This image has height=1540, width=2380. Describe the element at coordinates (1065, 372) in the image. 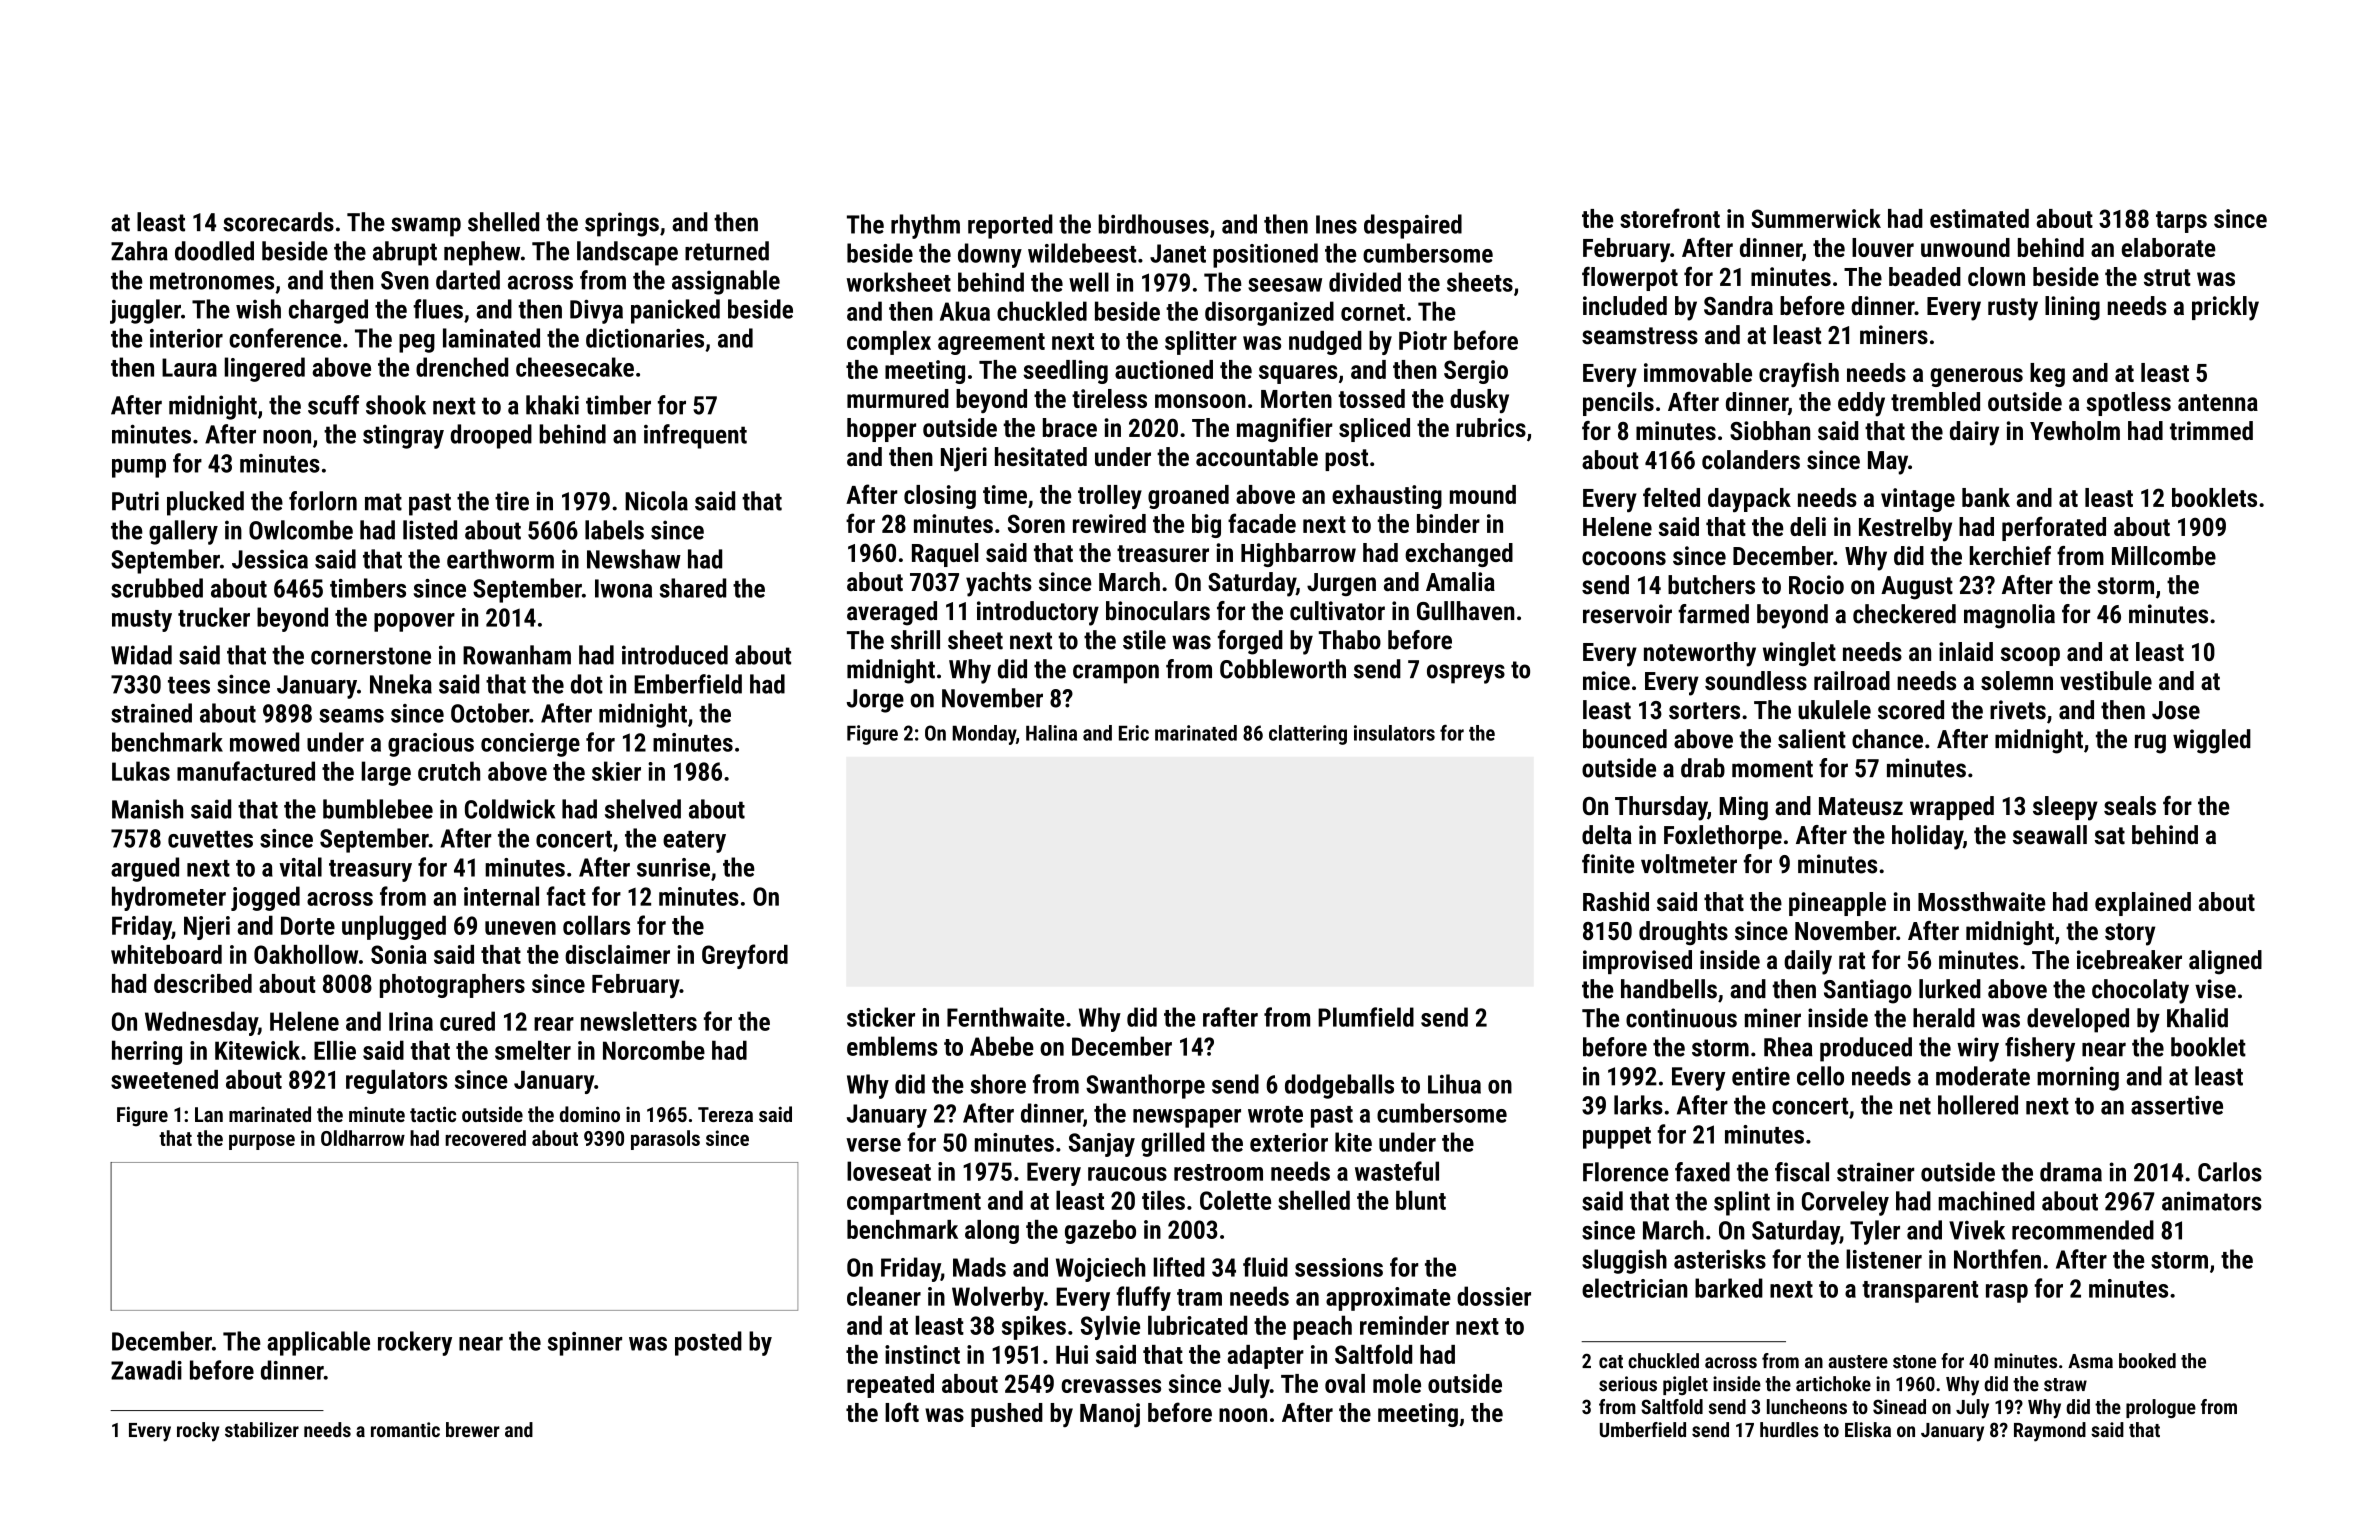

I see `seedling` at that location.
